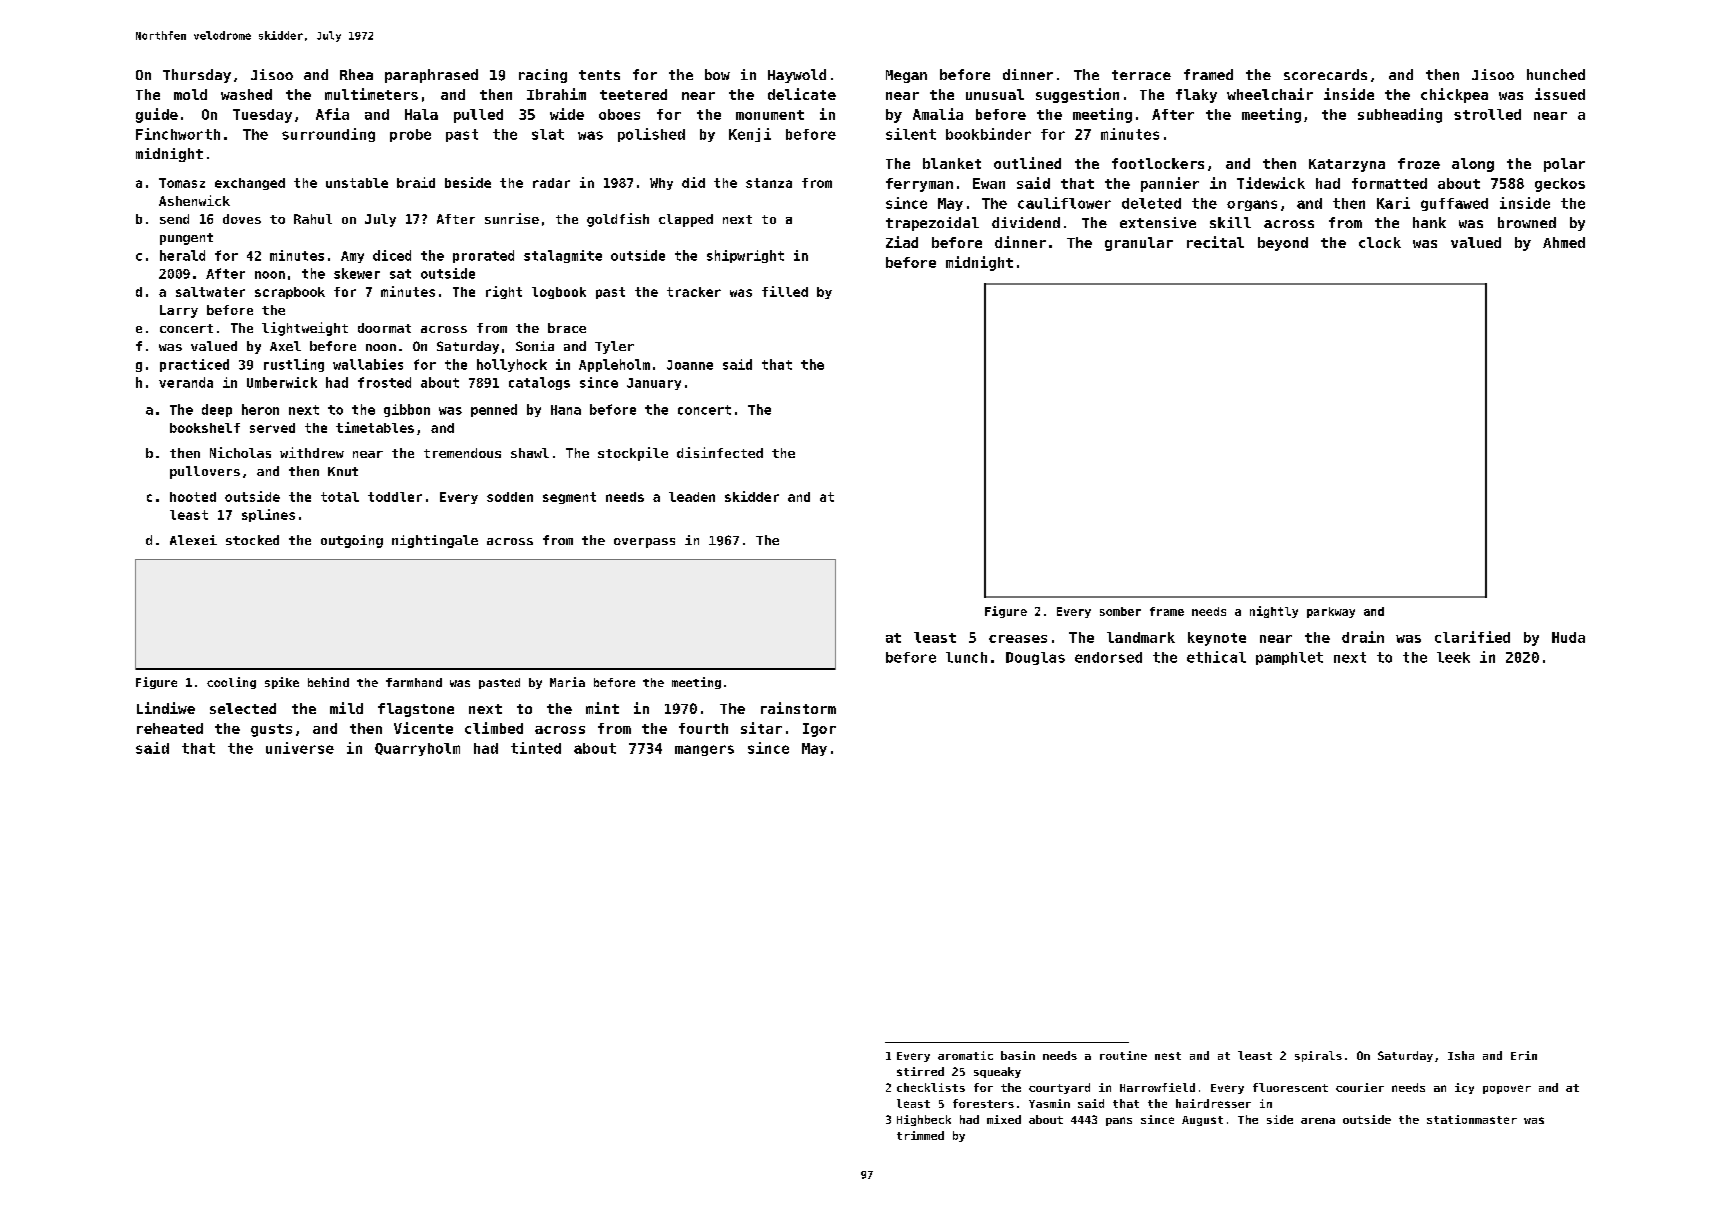  What do you see at coordinates (819, 730) in the document?
I see `Igor` at bounding box center [819, 730].
